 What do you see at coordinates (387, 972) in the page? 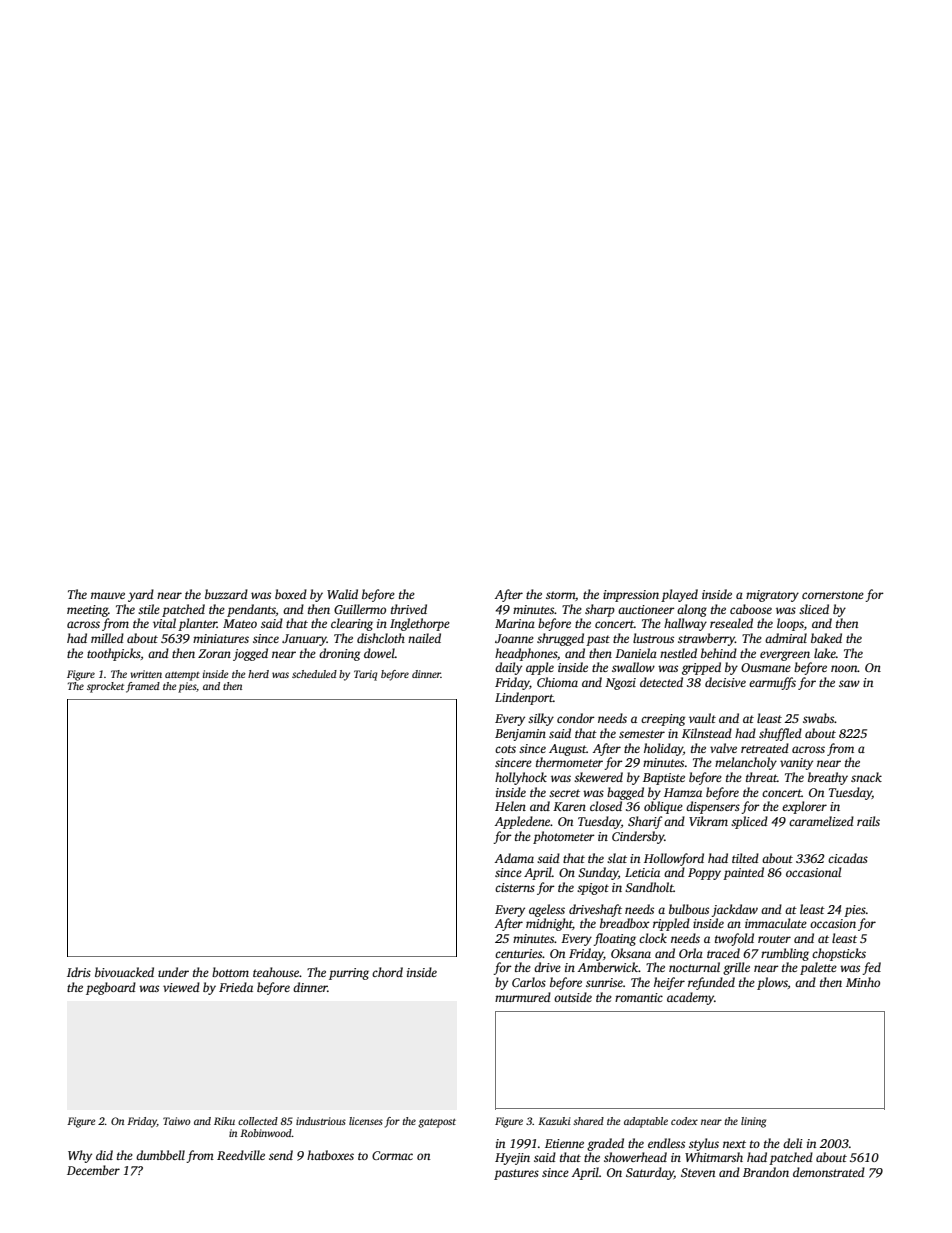
I see `chord` at bounding box center [387, 972].
